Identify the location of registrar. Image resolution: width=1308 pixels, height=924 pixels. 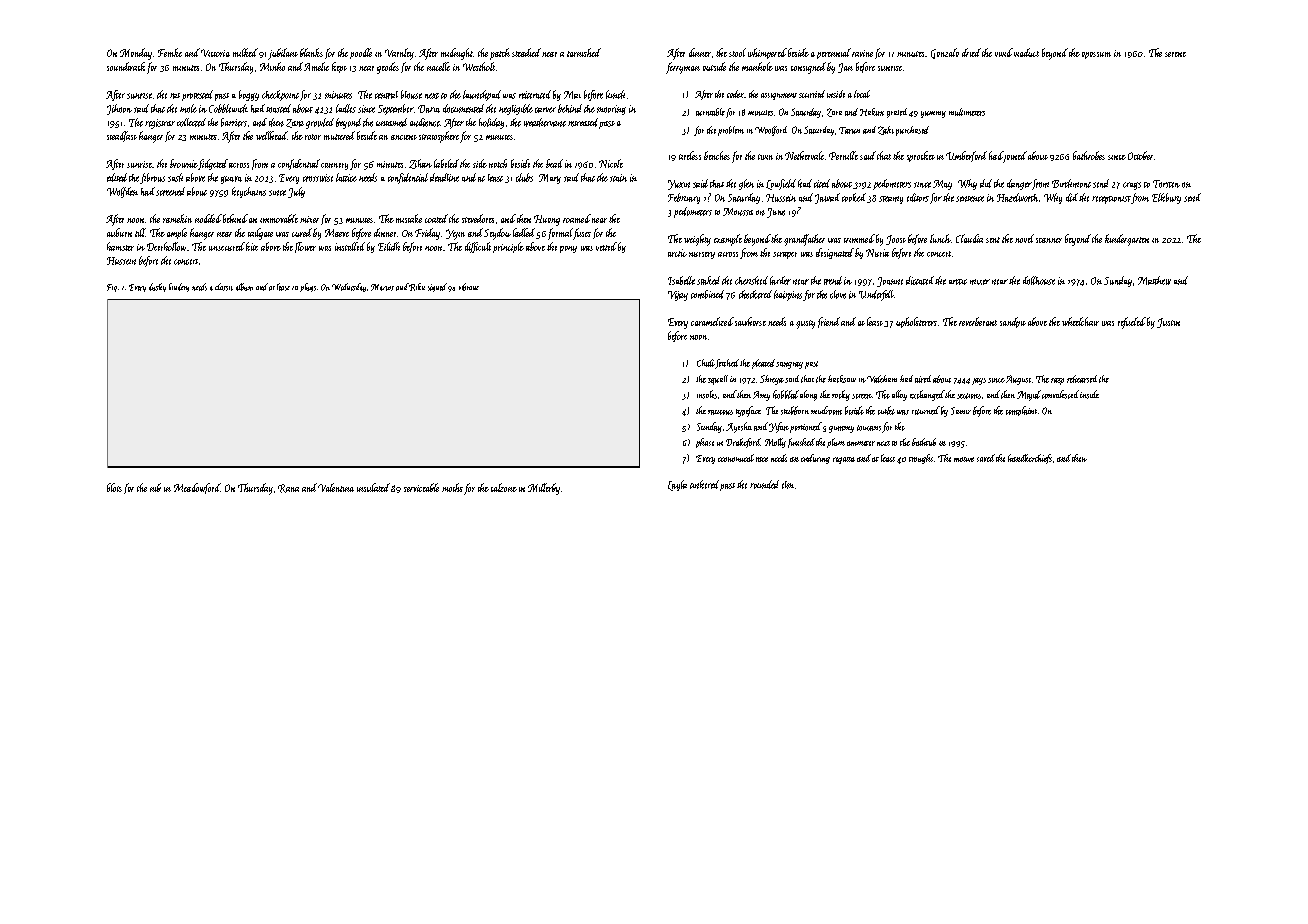
(160, 124).
